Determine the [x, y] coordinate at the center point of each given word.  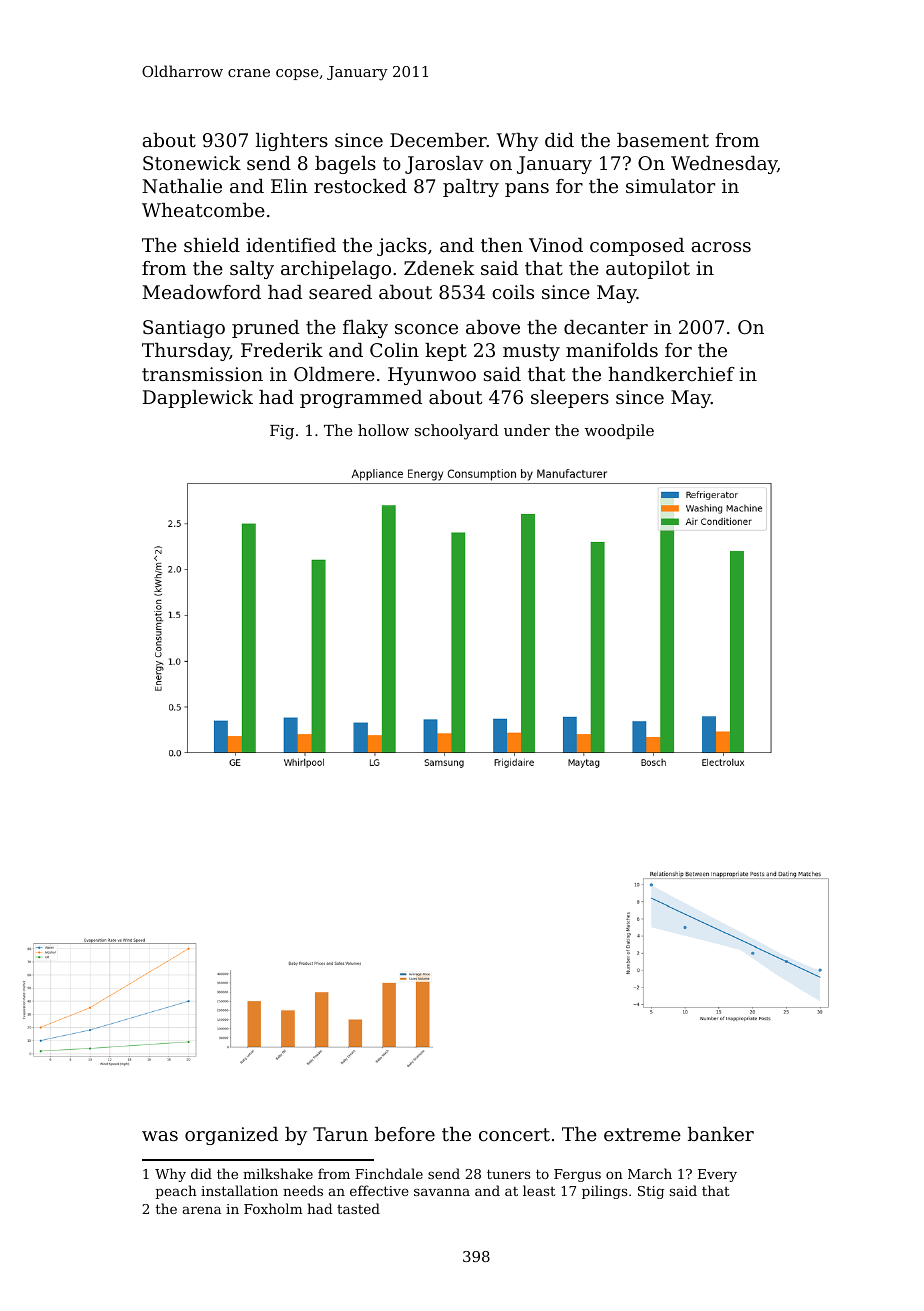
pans [527, 190]
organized [231, 1136]
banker [721, 1134]
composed [637, 247]
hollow [383, 430]
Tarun [340, 1134]
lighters [292, 142]
